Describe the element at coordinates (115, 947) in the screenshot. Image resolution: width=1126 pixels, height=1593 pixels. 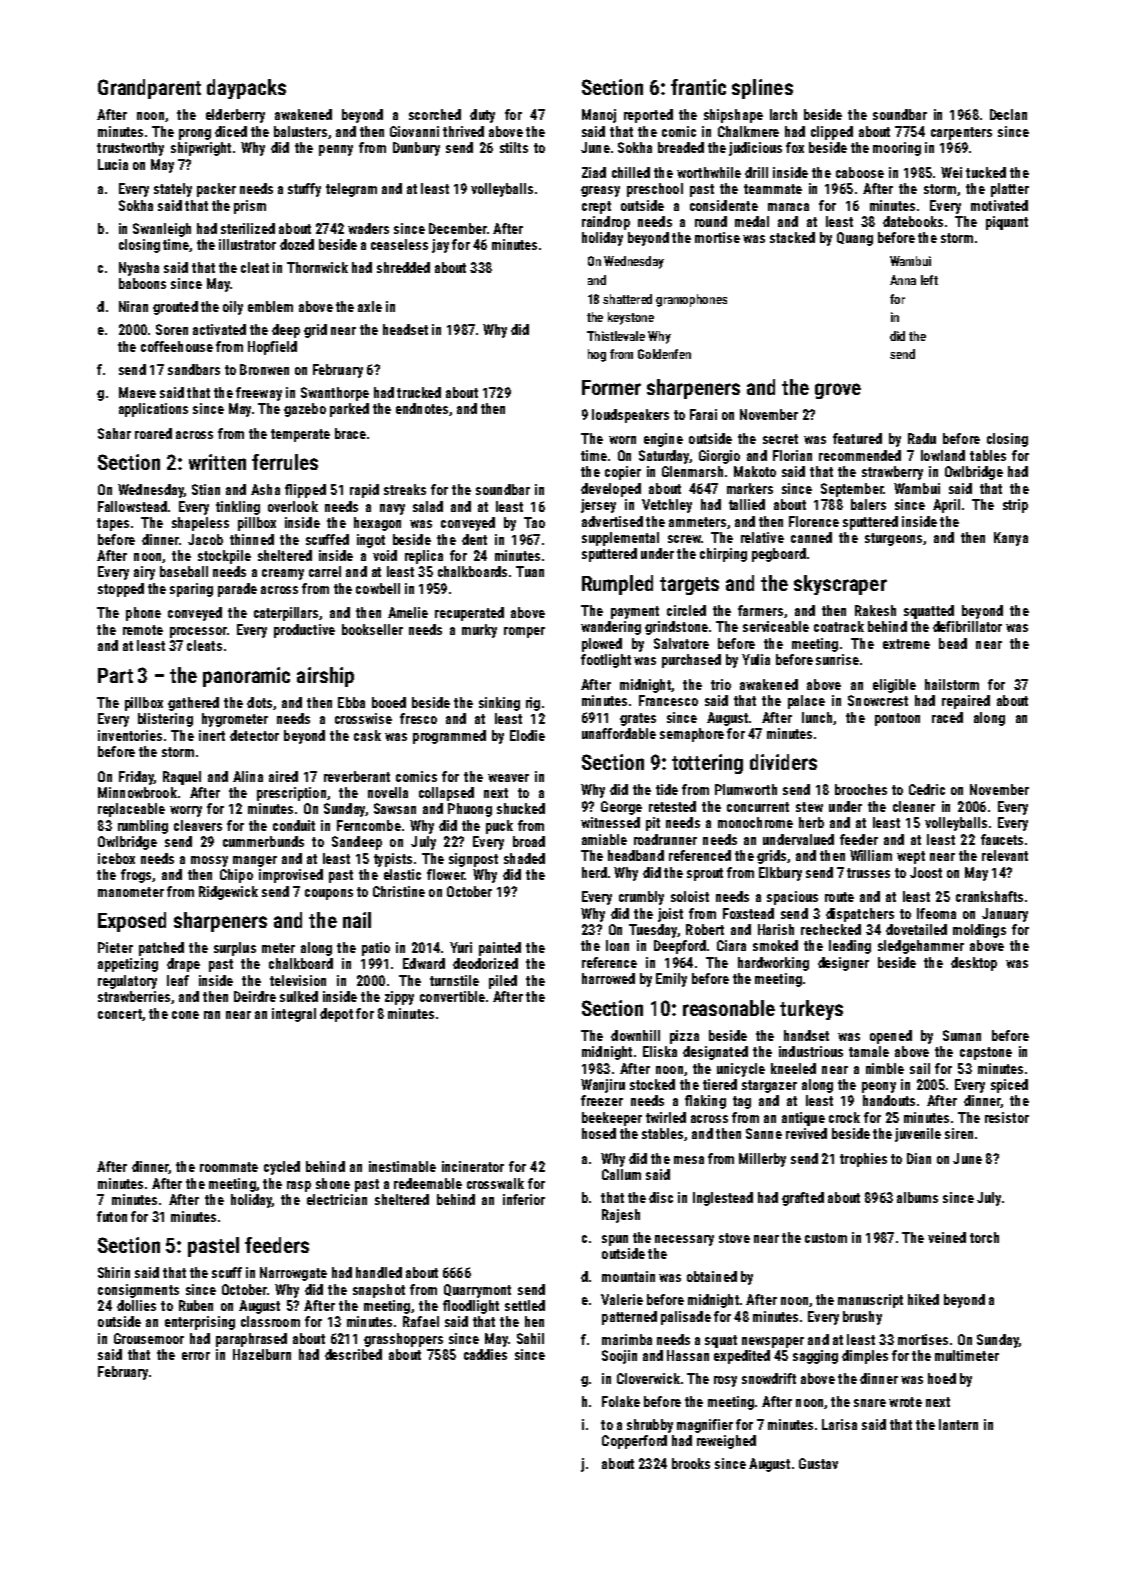
I see `Pieter` at that location.
